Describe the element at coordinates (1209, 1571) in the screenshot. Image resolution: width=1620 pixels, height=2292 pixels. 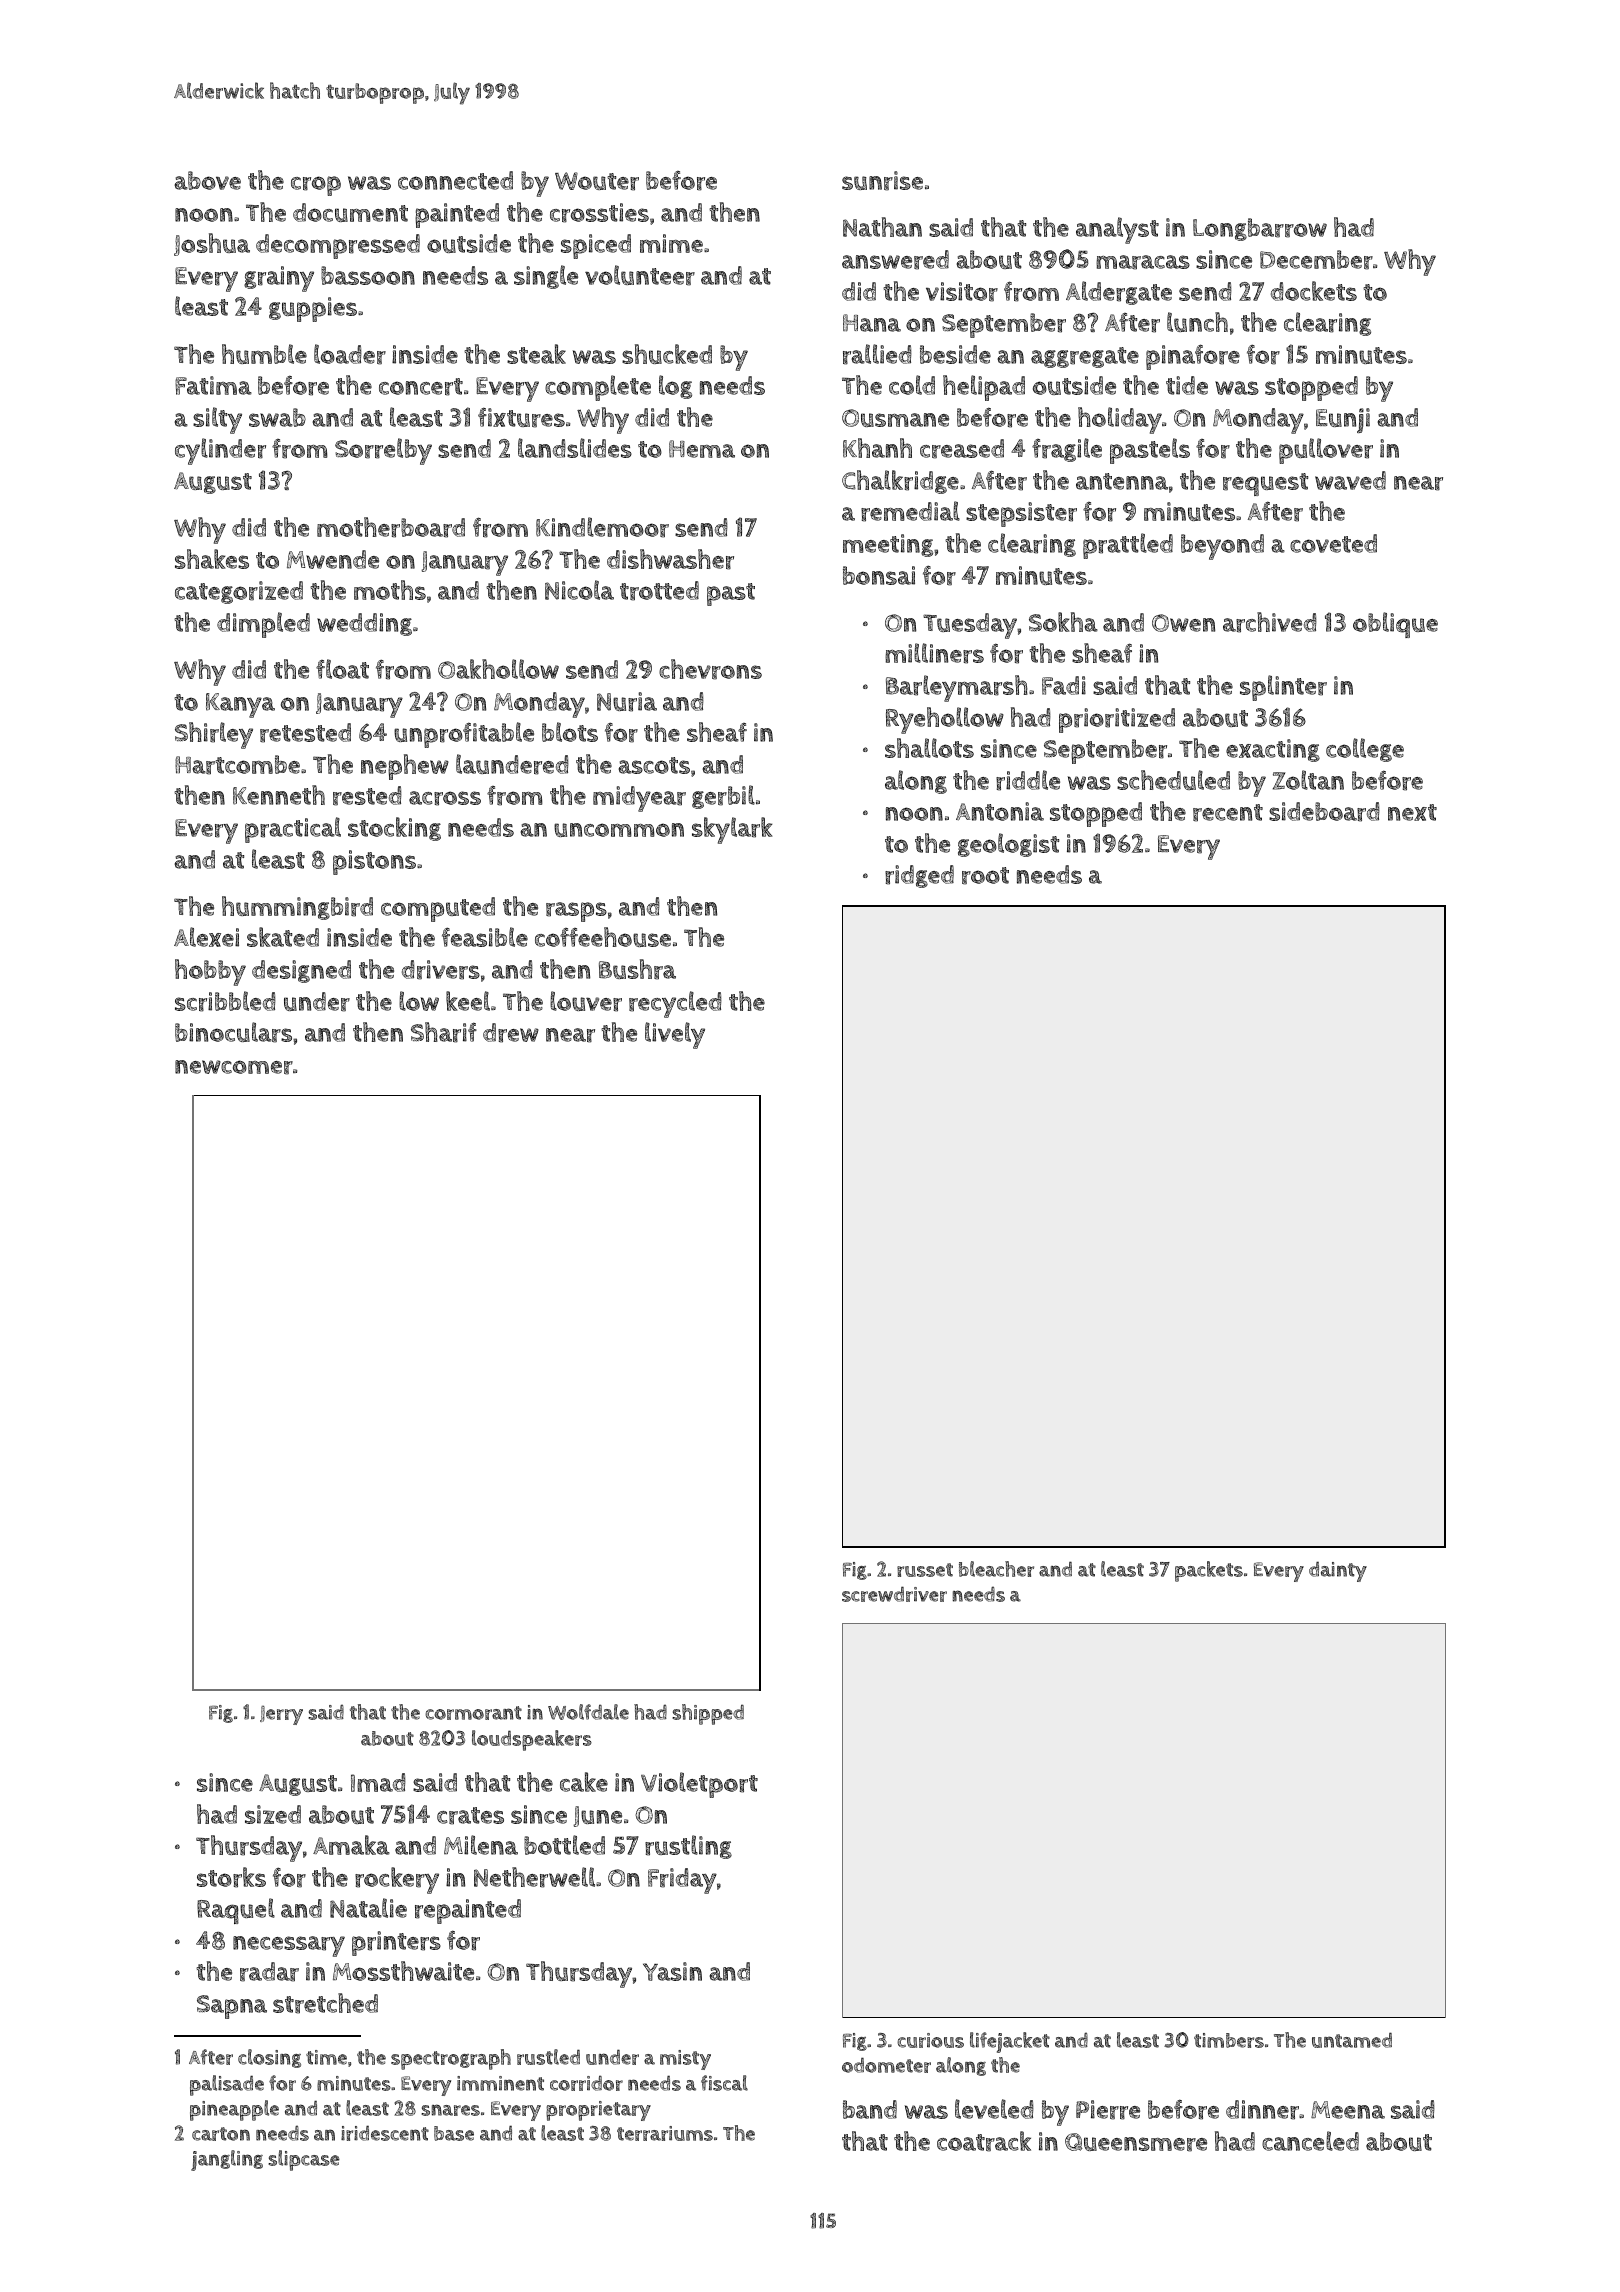
I see `packets` at that location.
